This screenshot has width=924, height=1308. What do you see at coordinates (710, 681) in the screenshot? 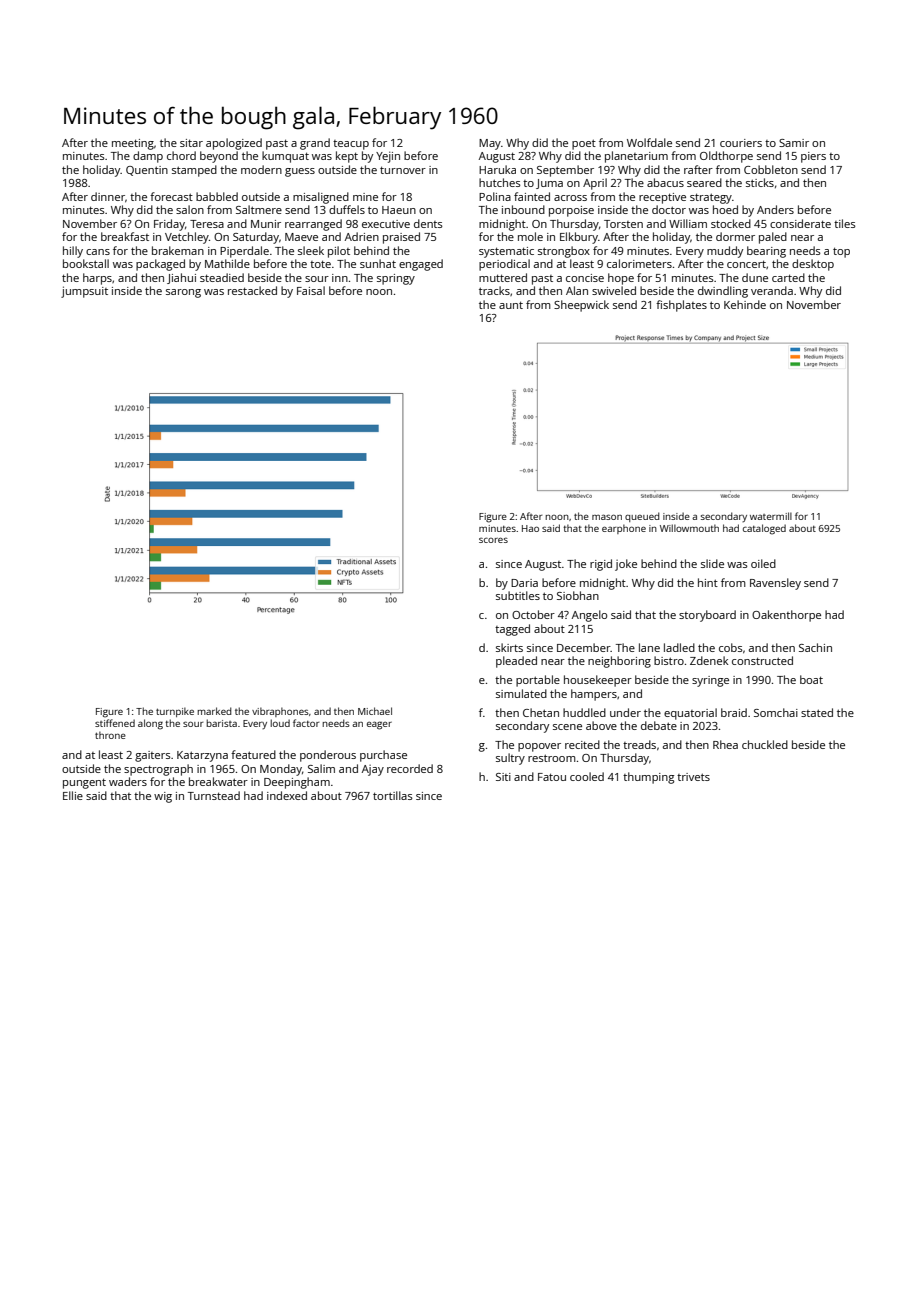
I see `syringe` at bounding box center [710, 681].
